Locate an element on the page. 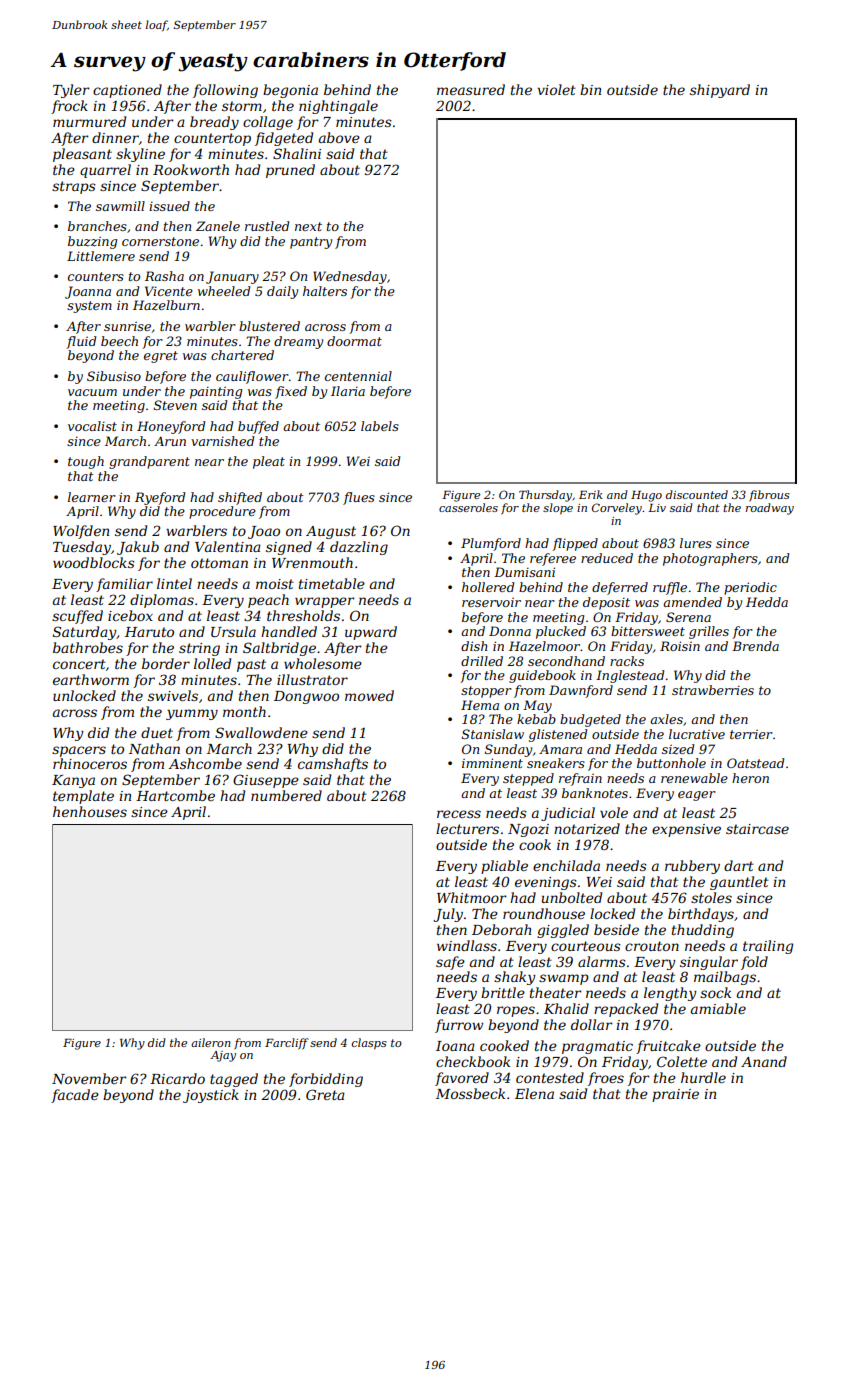 This document has width=849, height=1400. shipyard is located at coordinates (720, 91).
